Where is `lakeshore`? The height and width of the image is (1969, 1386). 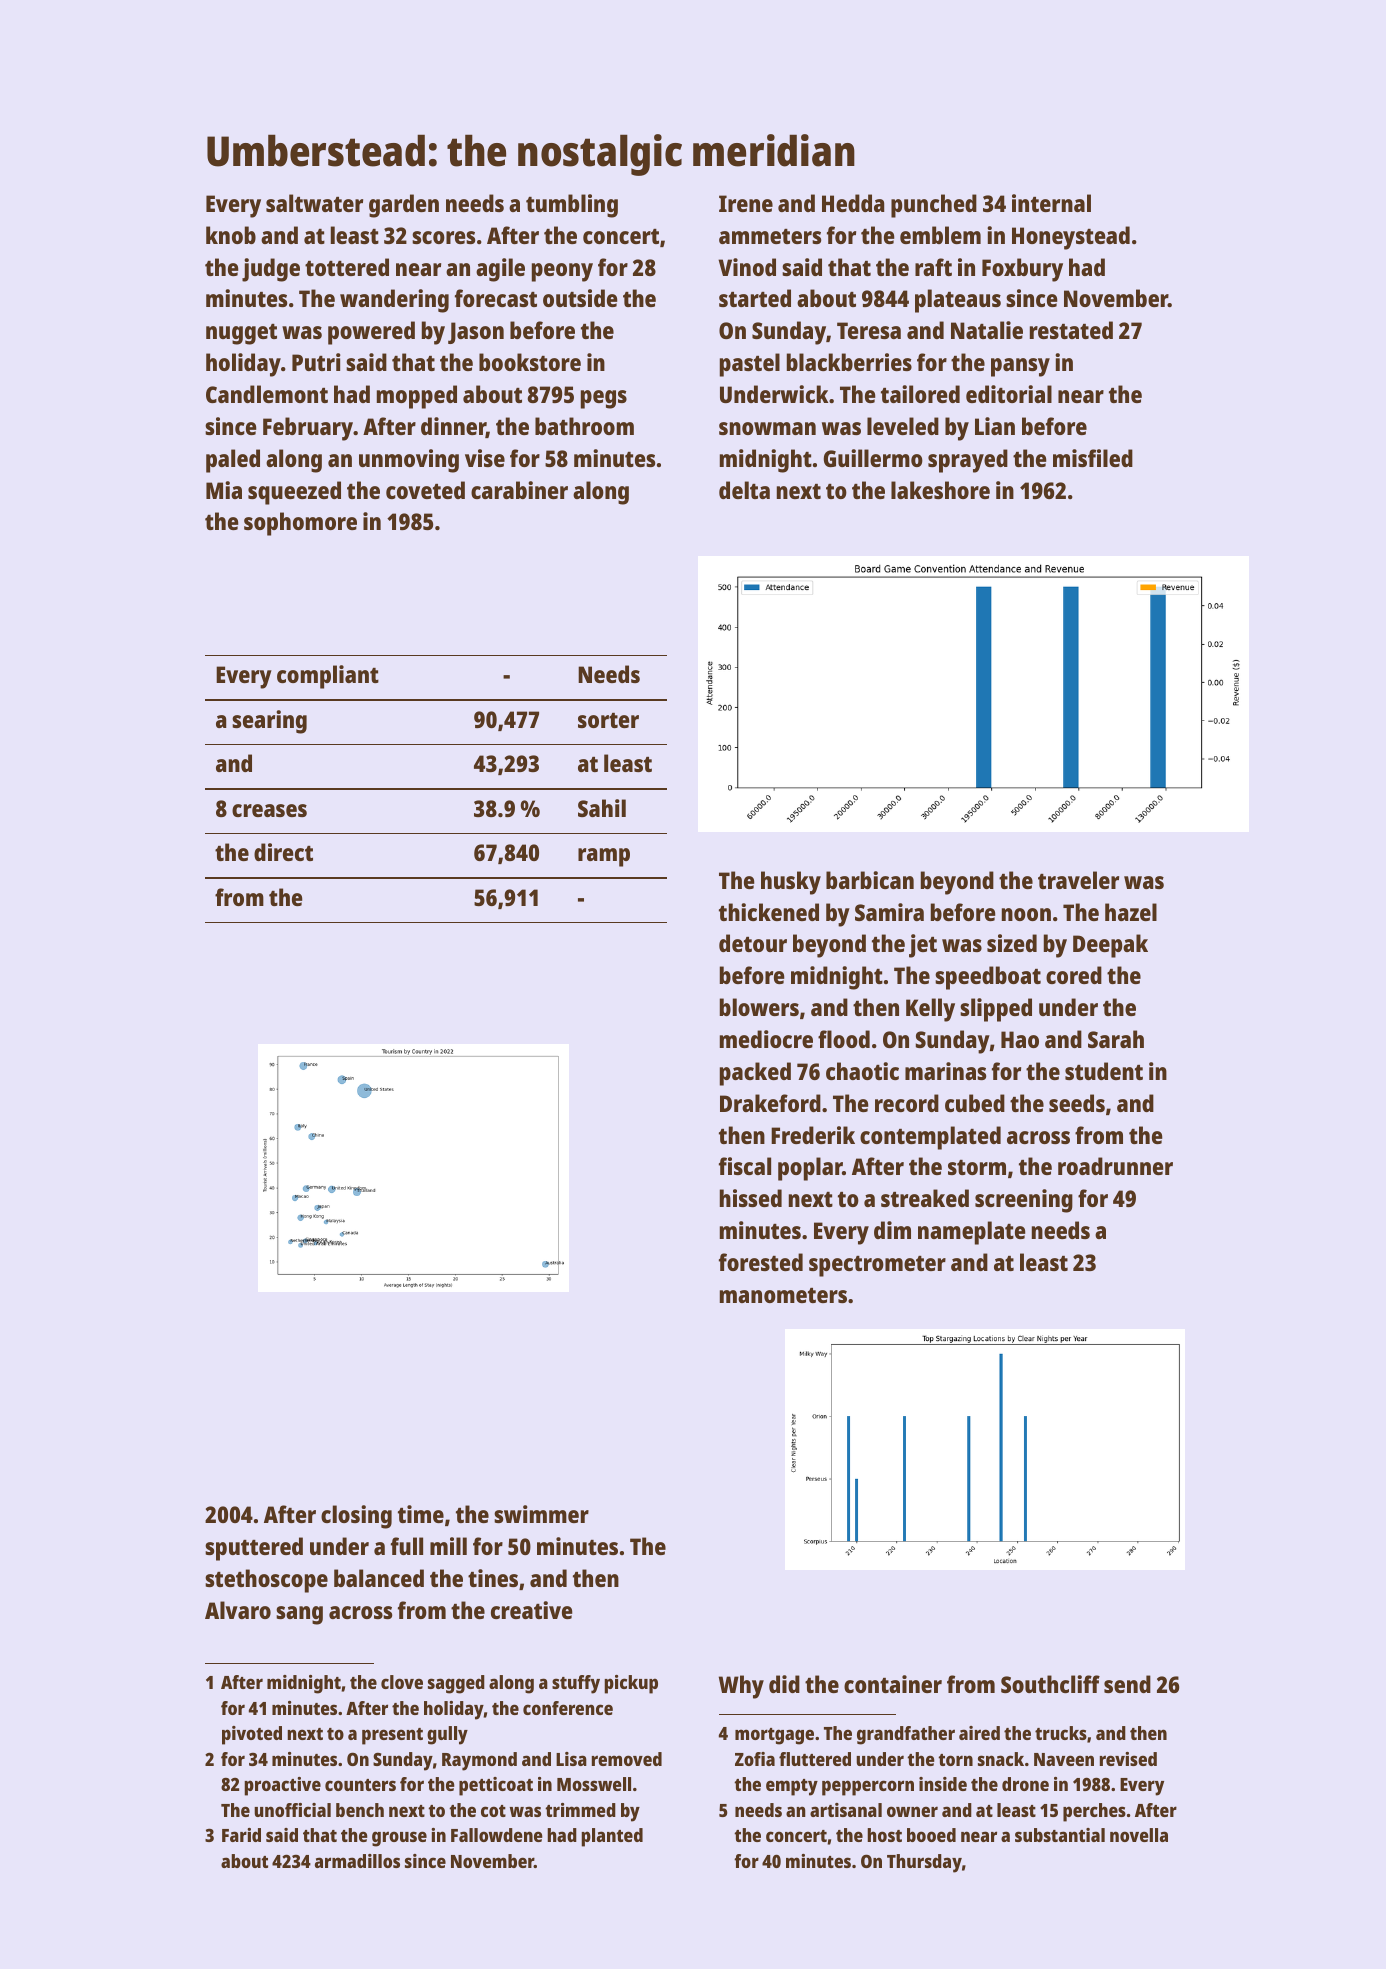 lakeshore is located at coordinates (940, 490).
